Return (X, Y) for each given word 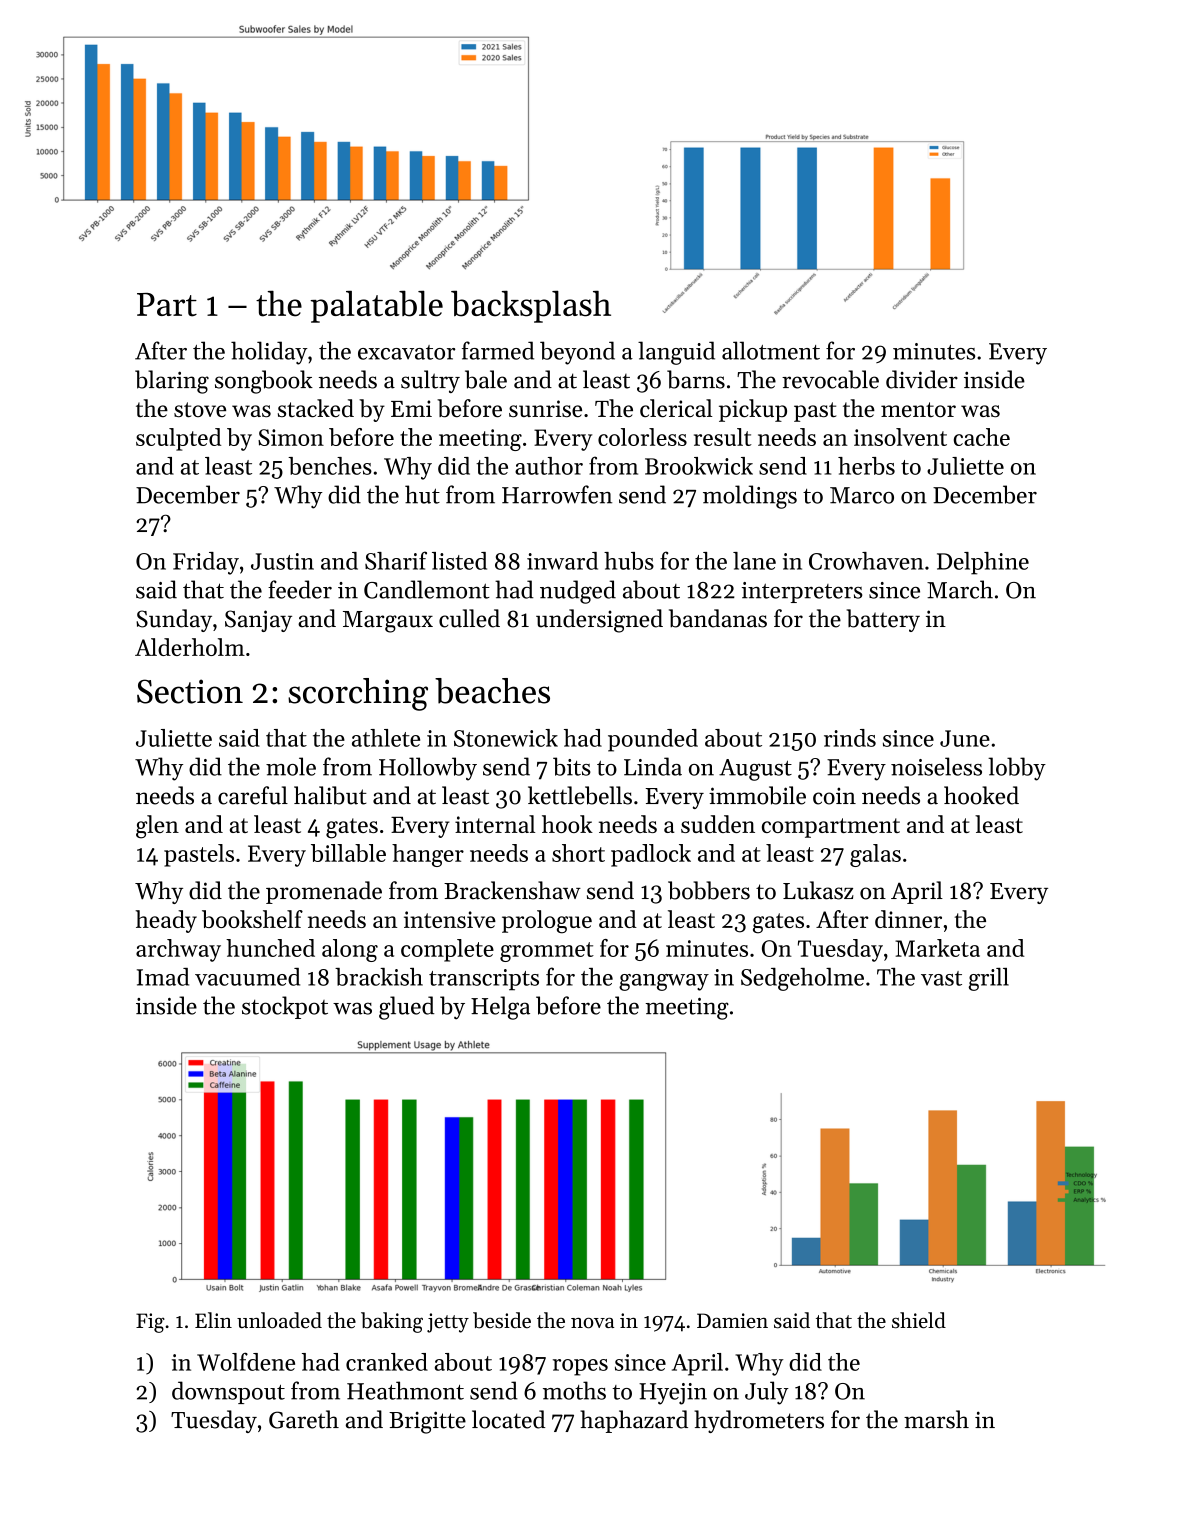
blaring (172, 382)
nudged (578, 592)
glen (157, 827)
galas (875, 855)
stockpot (285, 1007)
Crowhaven (866, 561)
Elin (213, 1320)
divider (922, 379)
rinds (850, 738)
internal (495, 824)
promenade (324, 892)
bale (486, 379)
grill (989, 979)
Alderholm (190, 647)
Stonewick (506, 738)
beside (502, 1320)
